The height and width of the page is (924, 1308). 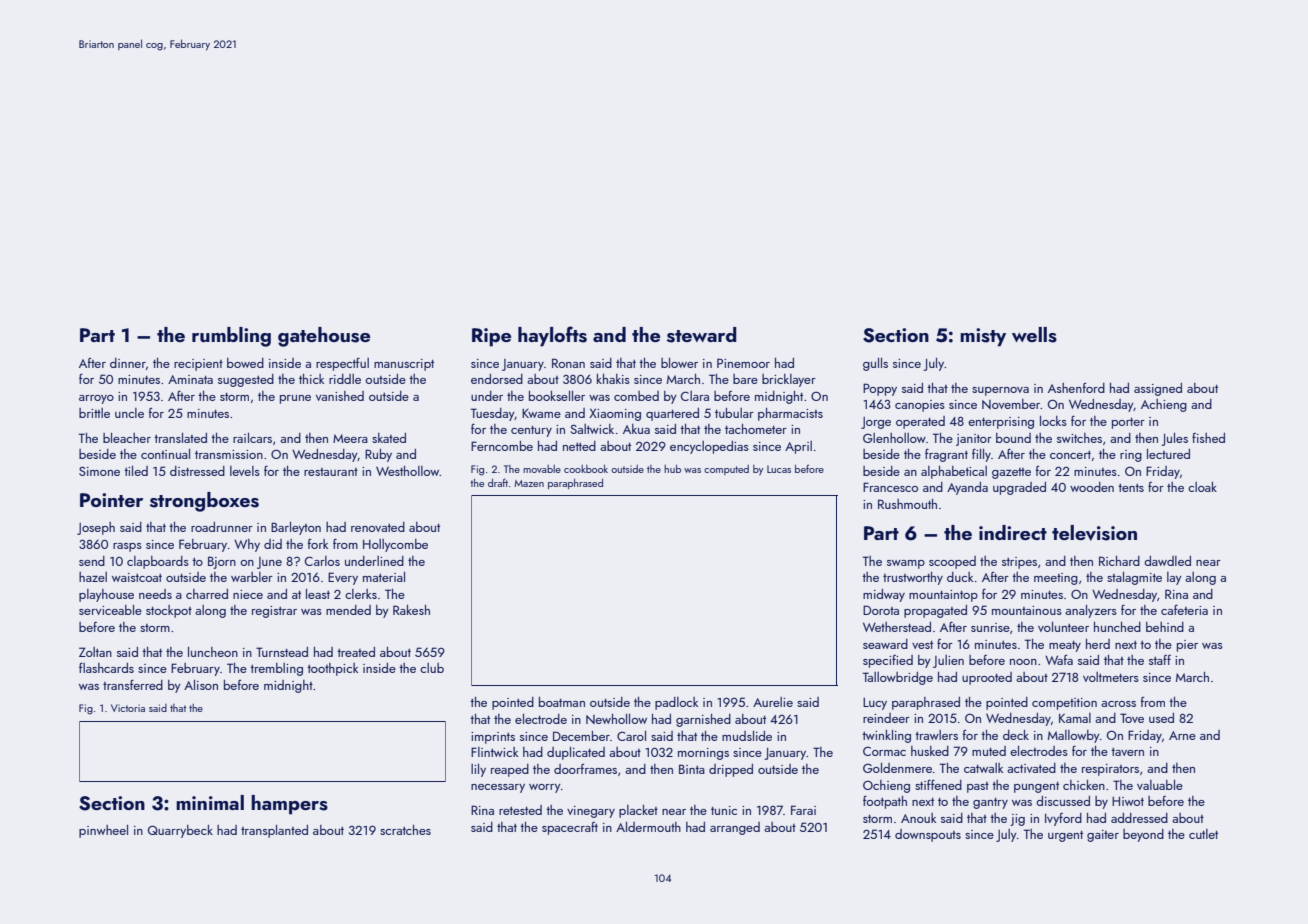 What do you see at coordinates (928, 835) in the page?
I see `downspouts` at bounding box center [928, 835].
